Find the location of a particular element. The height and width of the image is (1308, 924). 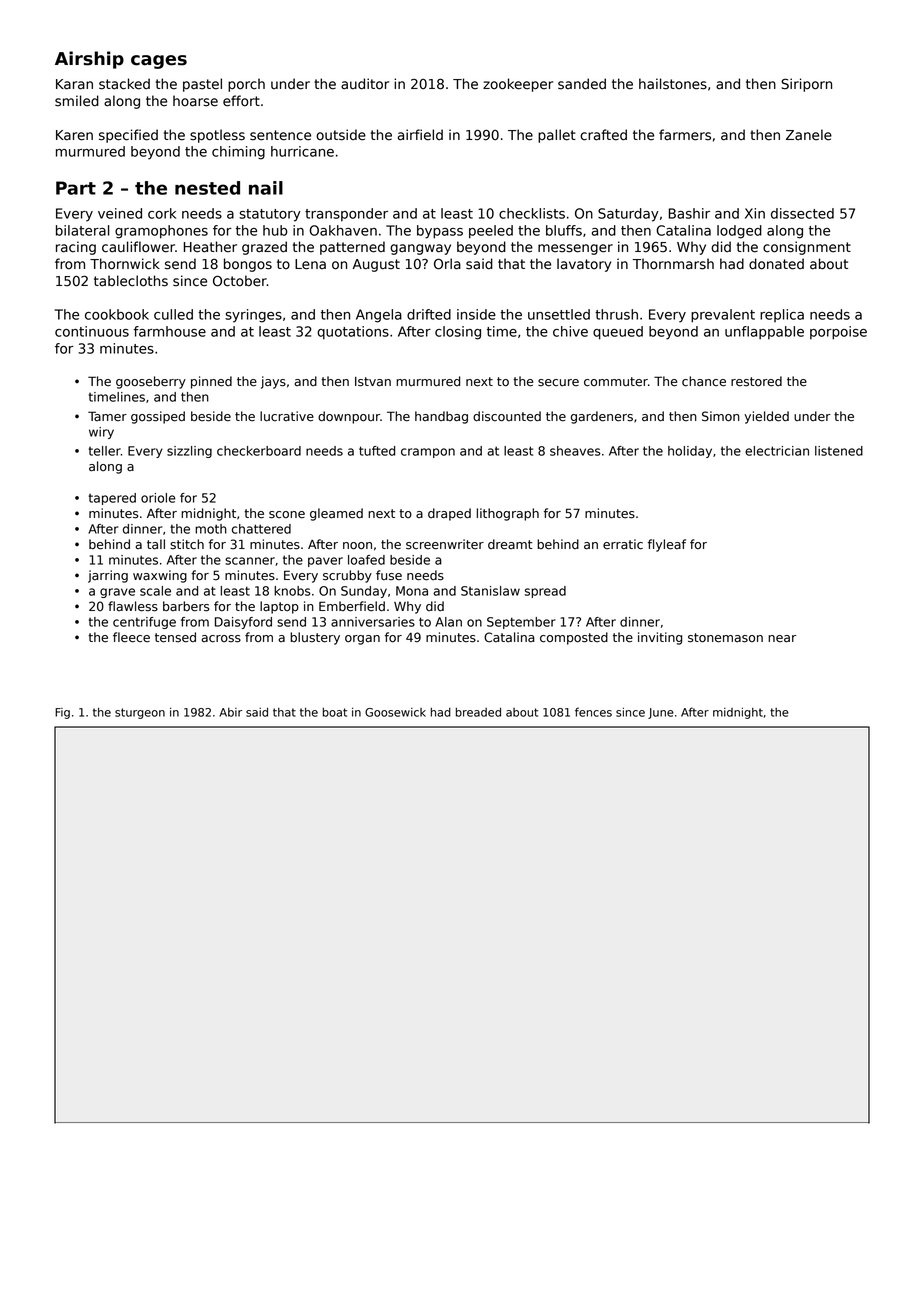

transponder is located at coordinates (346, 214).
